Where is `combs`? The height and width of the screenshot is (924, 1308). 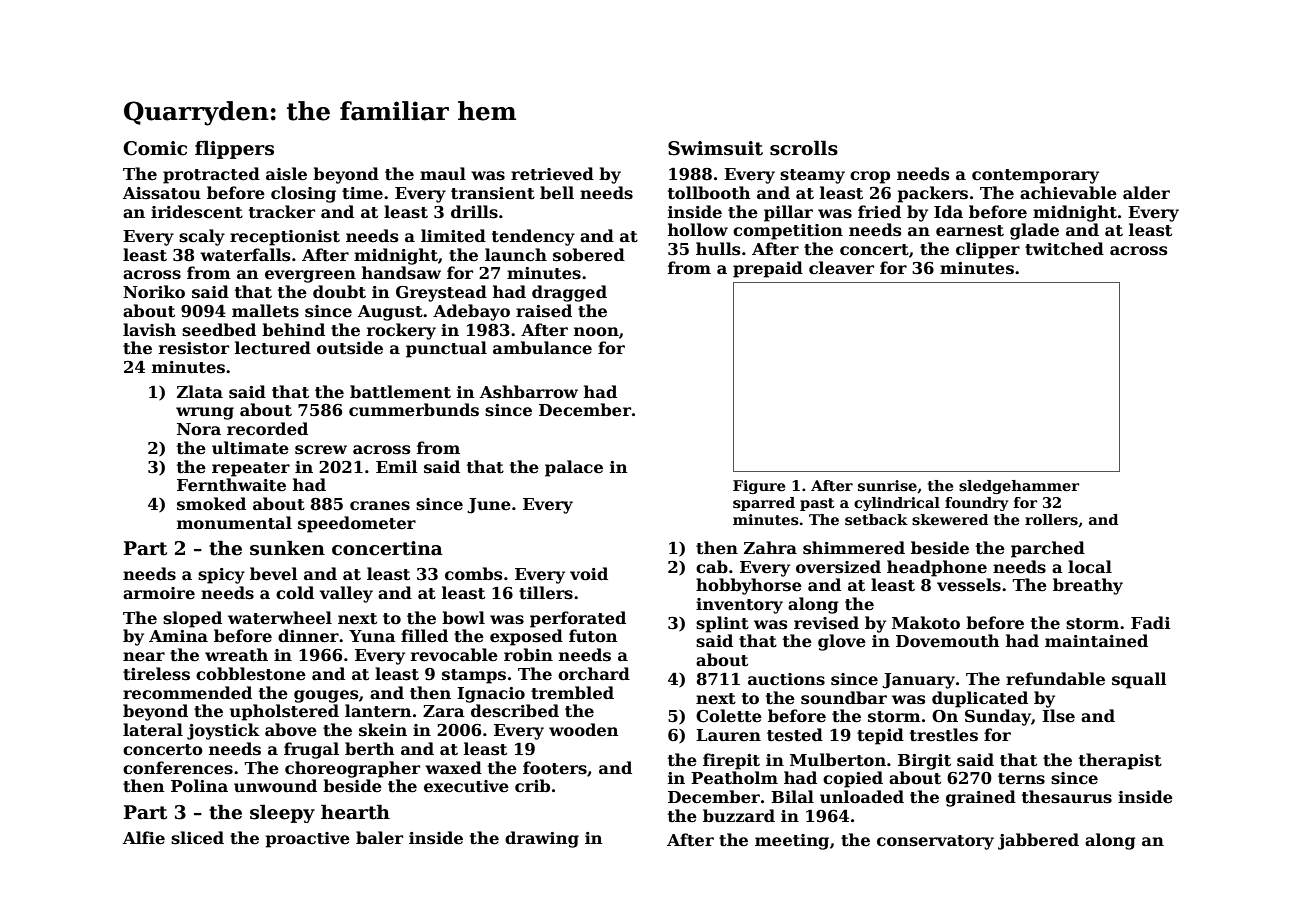
combs is located at coordinates (474, 574).
